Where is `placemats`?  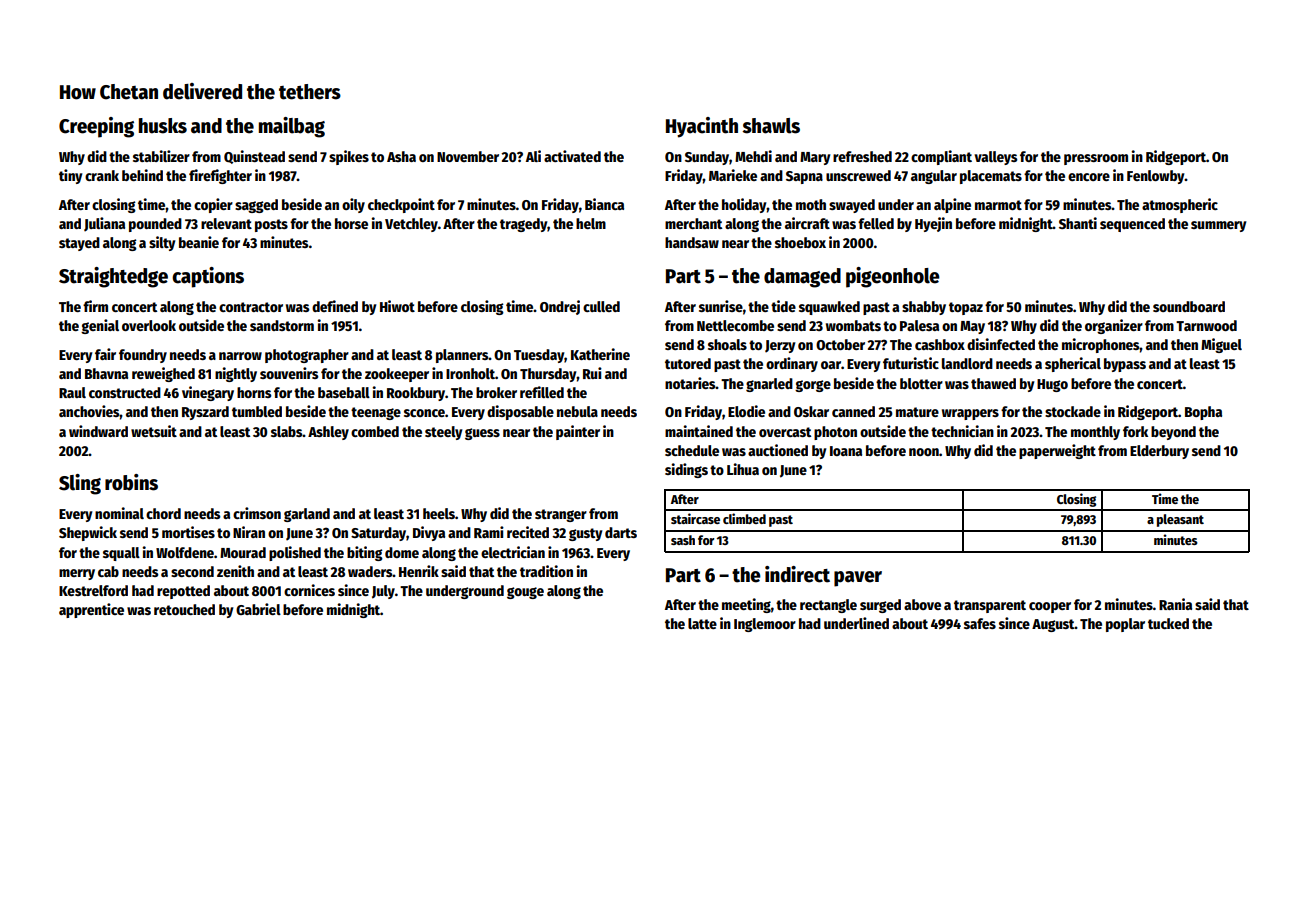
placemats is located at coordinates (991, 177).
